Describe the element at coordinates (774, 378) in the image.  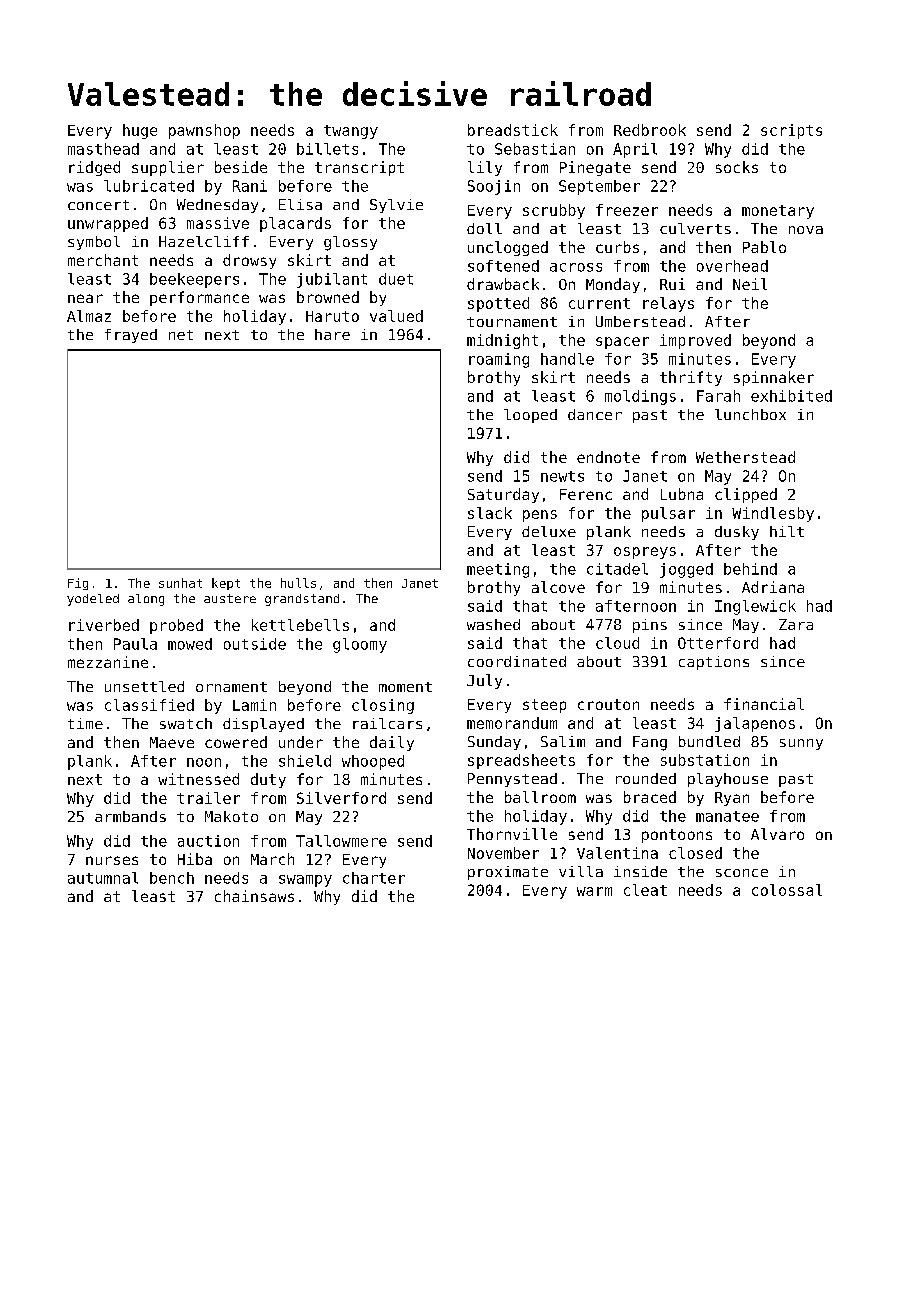
I see `spinnaker` at that location.
